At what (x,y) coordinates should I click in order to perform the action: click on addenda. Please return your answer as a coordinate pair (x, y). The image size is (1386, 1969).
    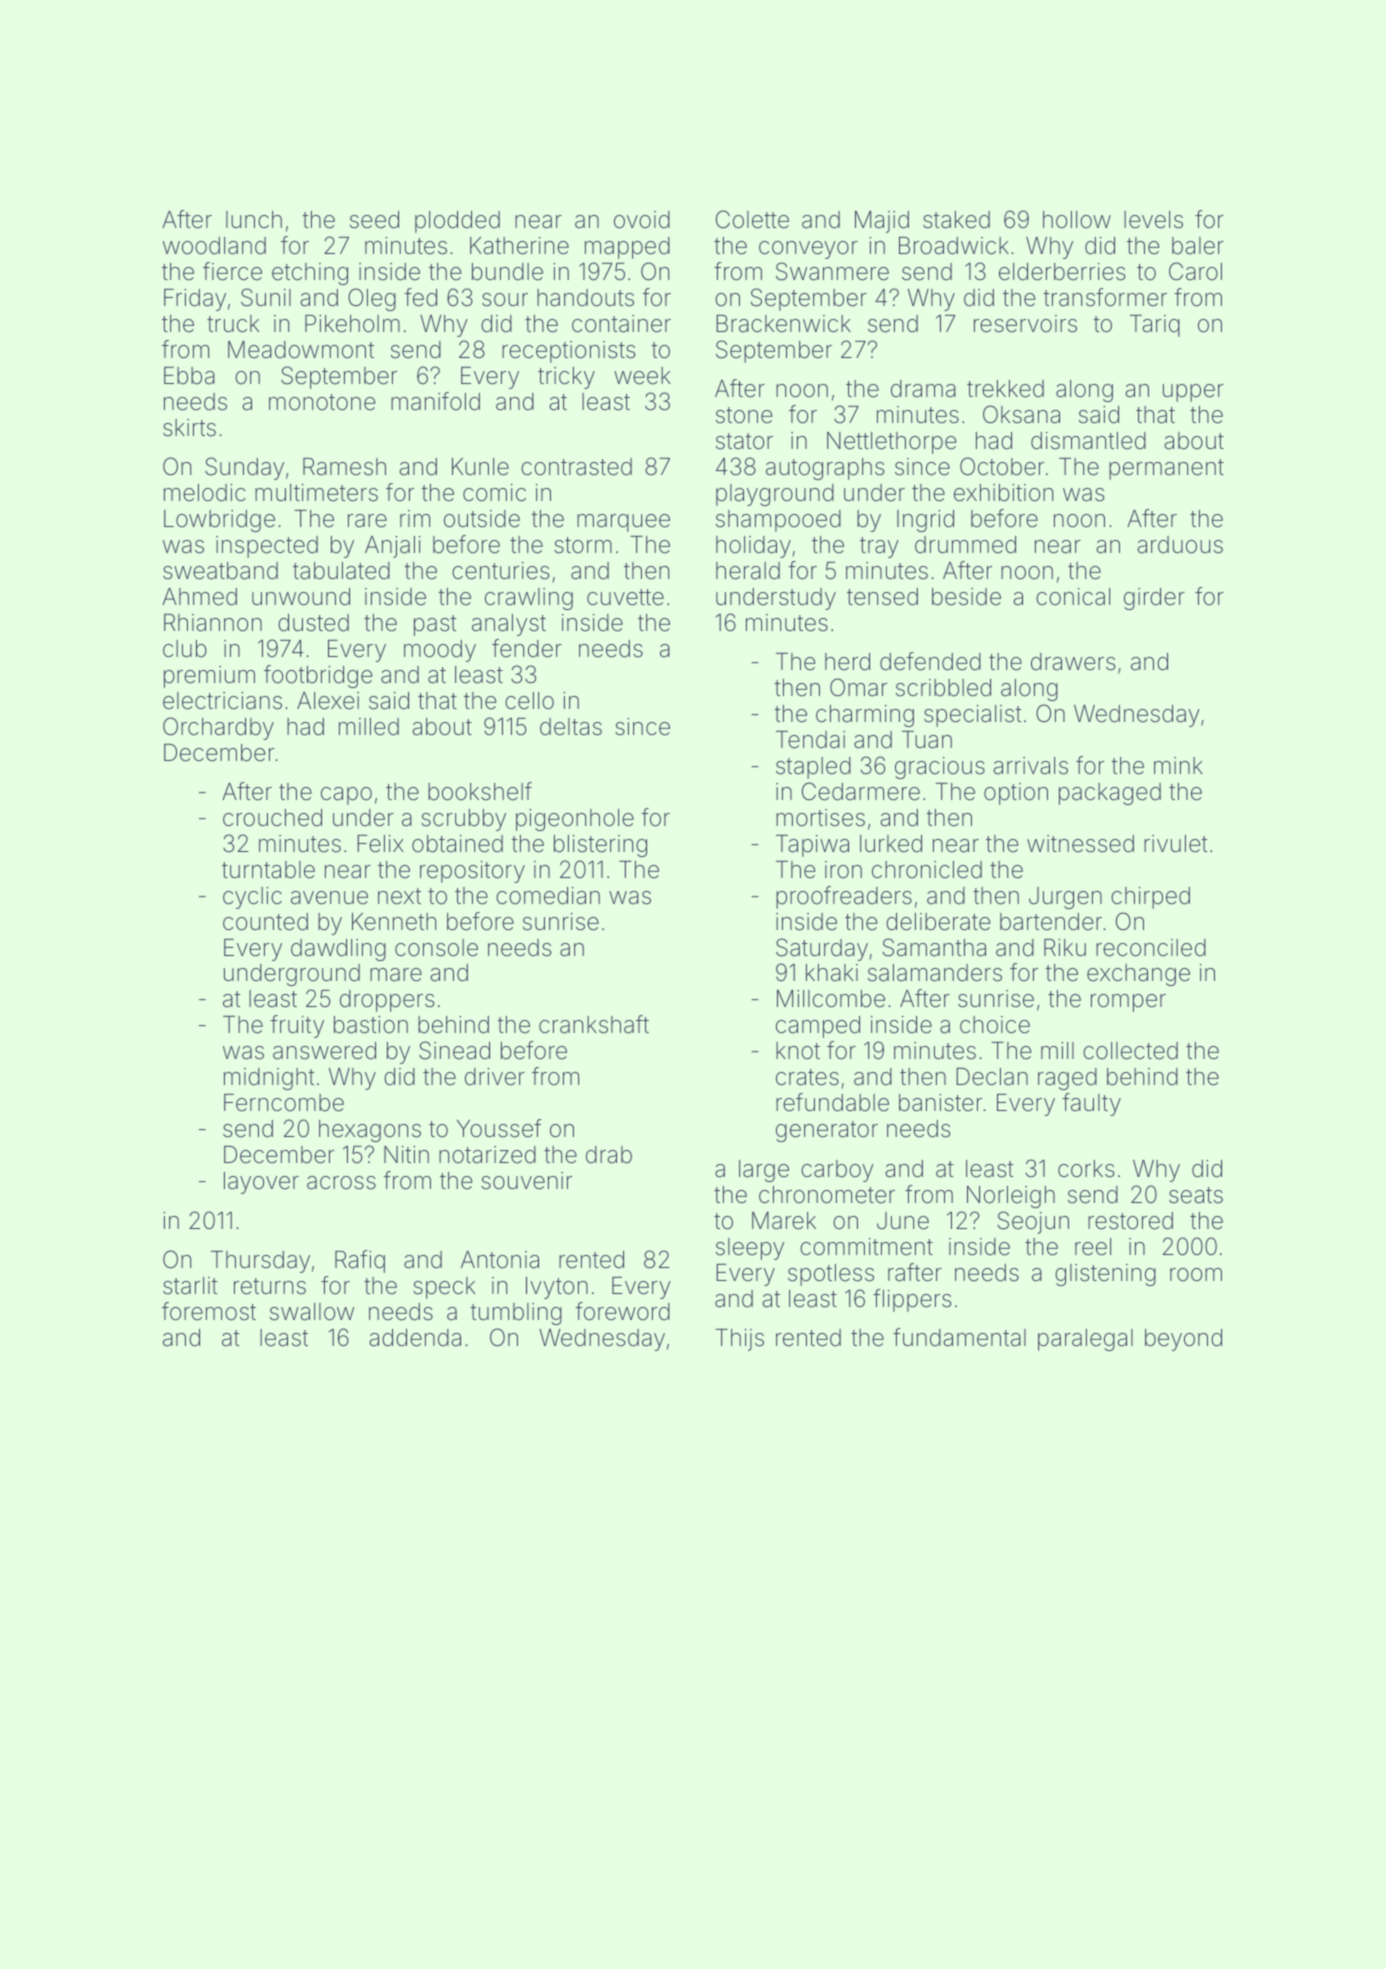
    Looking at the image, I should click on (415, 1338).
